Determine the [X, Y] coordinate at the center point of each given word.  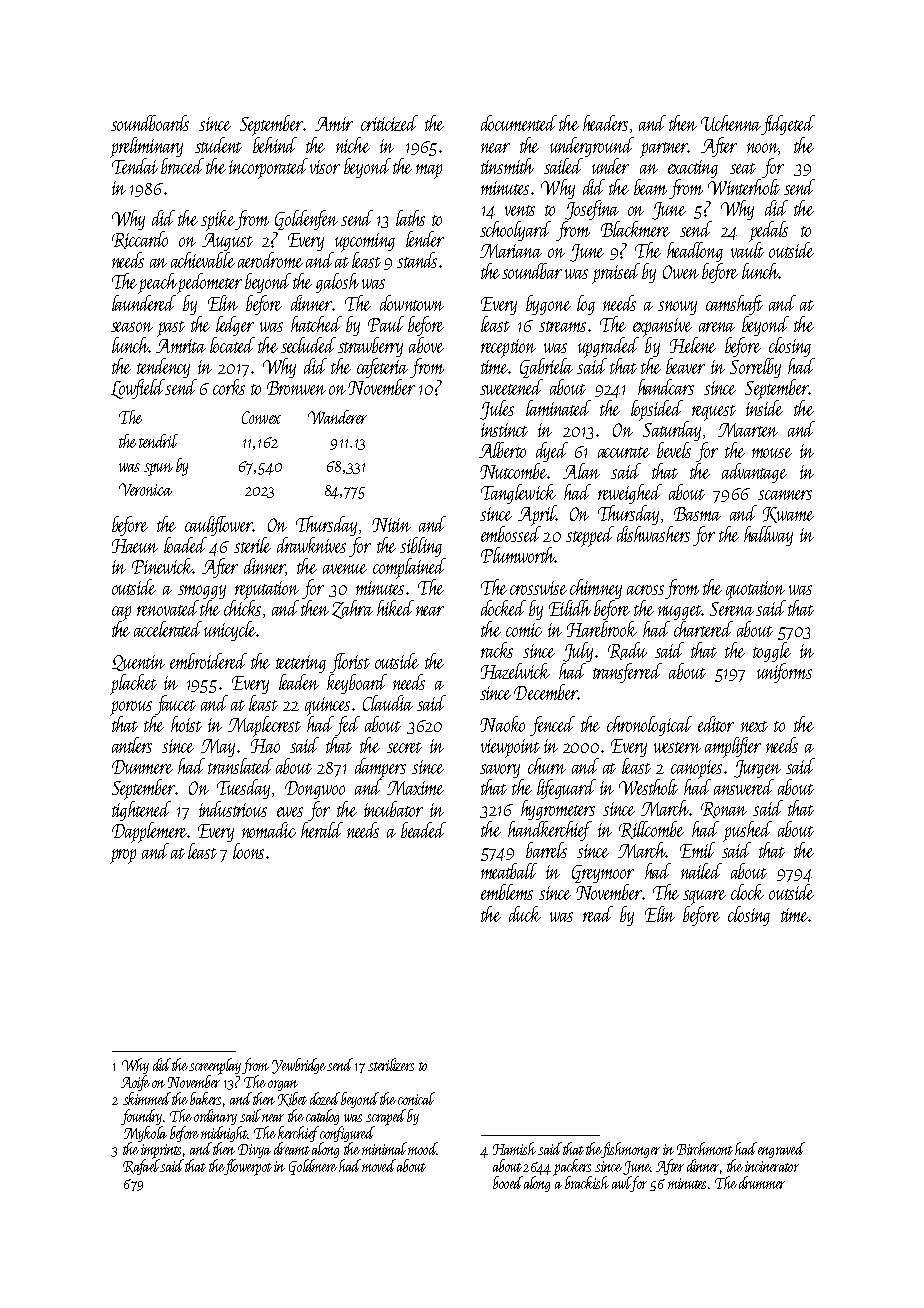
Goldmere [313, 1167]
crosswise [538, 588]
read [598, 914]
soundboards [150, 123]
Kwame [788, 515]
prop [123, 856]
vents [520, 210]
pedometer [209, 283]
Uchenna [731, 123]
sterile [252, 545]
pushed [747, 831]
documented [519, 123]
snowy [677, 308]
